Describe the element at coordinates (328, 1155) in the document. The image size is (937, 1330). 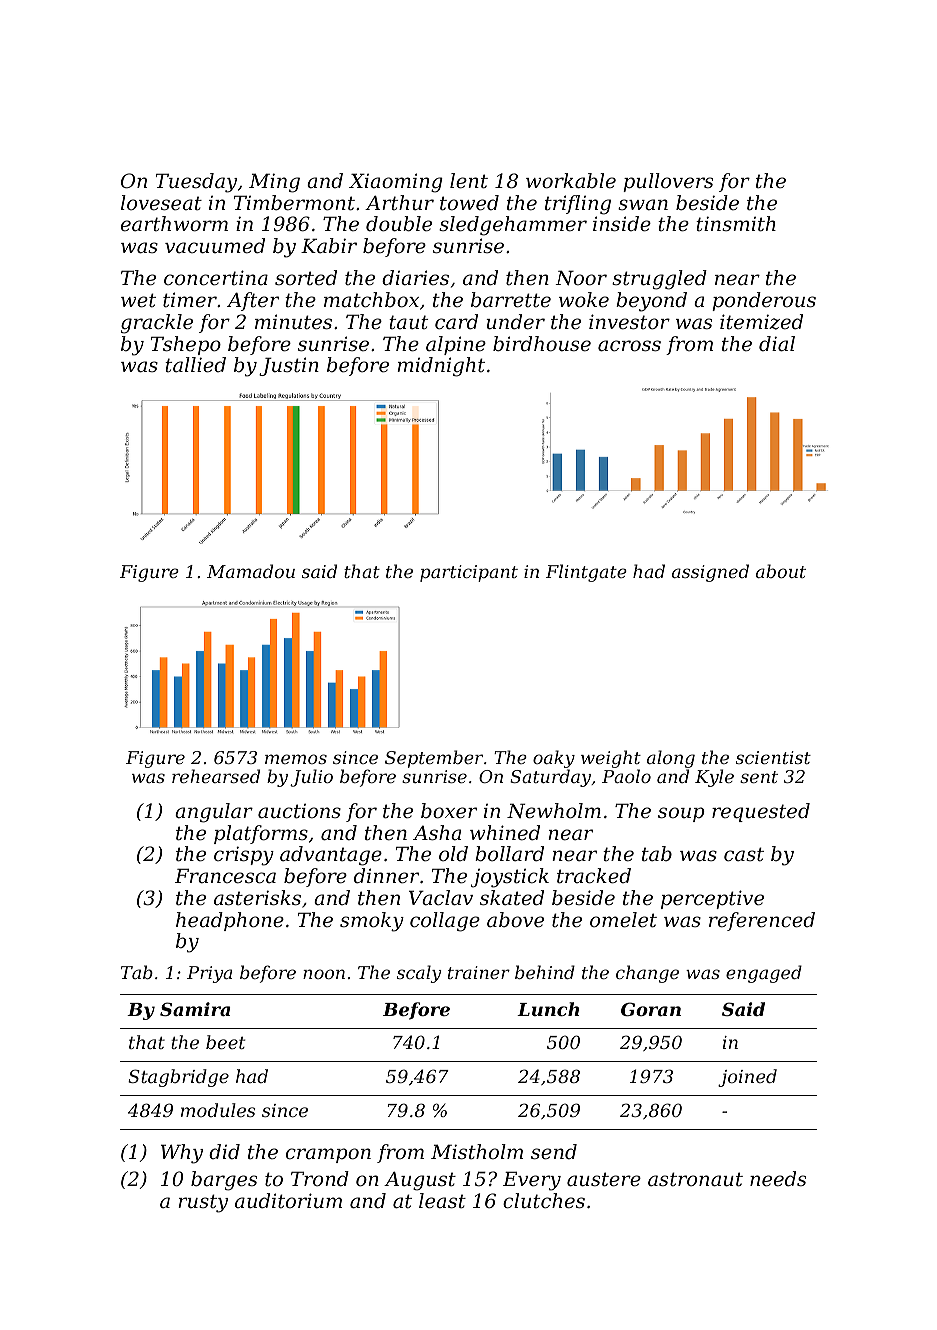
I see `crampon` at that location.
